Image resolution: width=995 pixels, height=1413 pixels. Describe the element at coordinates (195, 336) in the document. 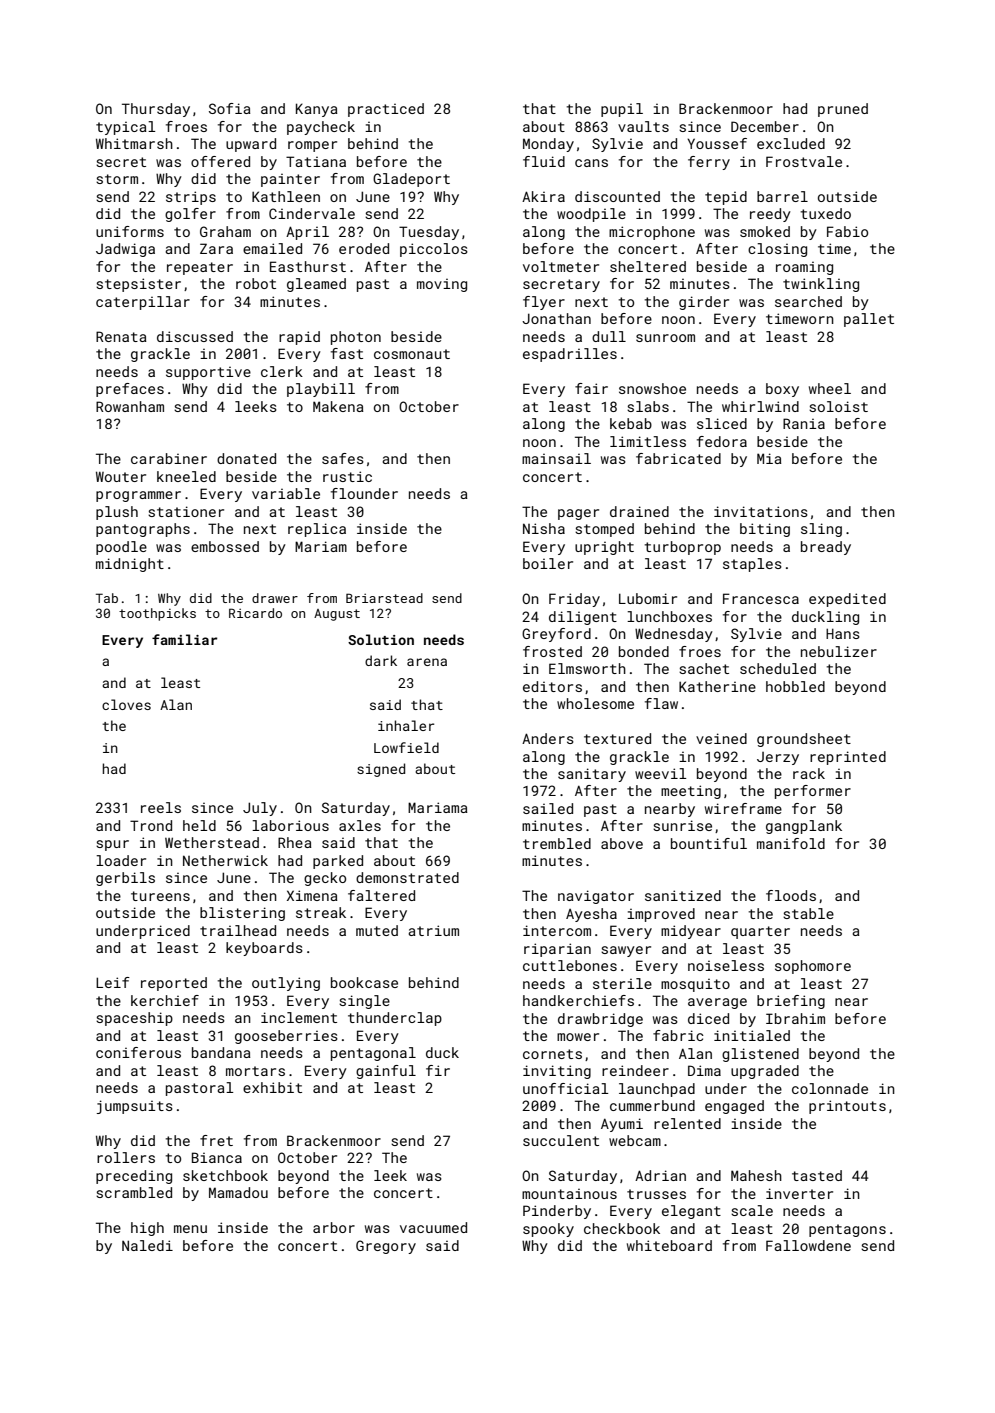

I see `discussed` at that location.
